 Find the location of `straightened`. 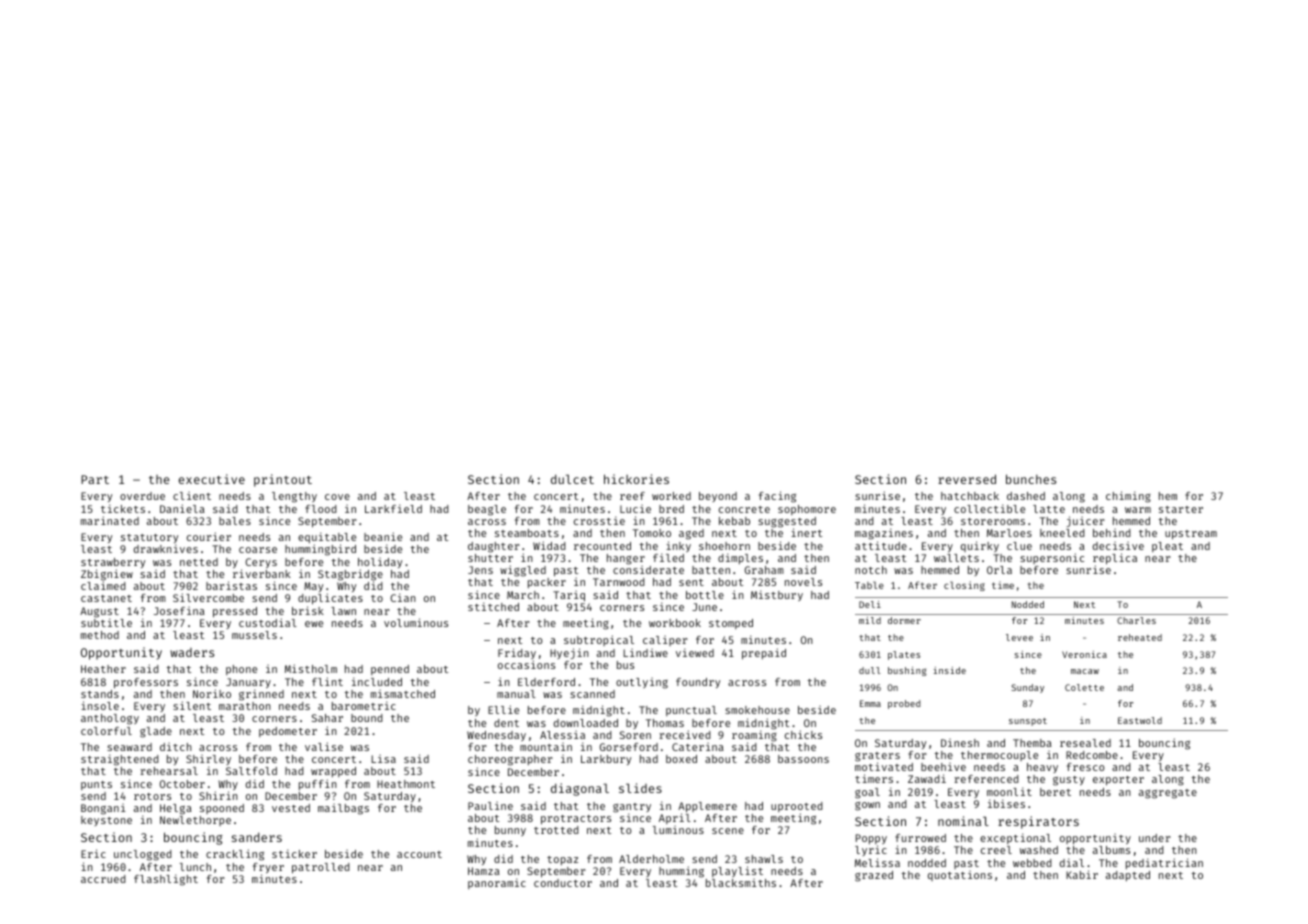

straightened is located at coordinates (120, 760).
